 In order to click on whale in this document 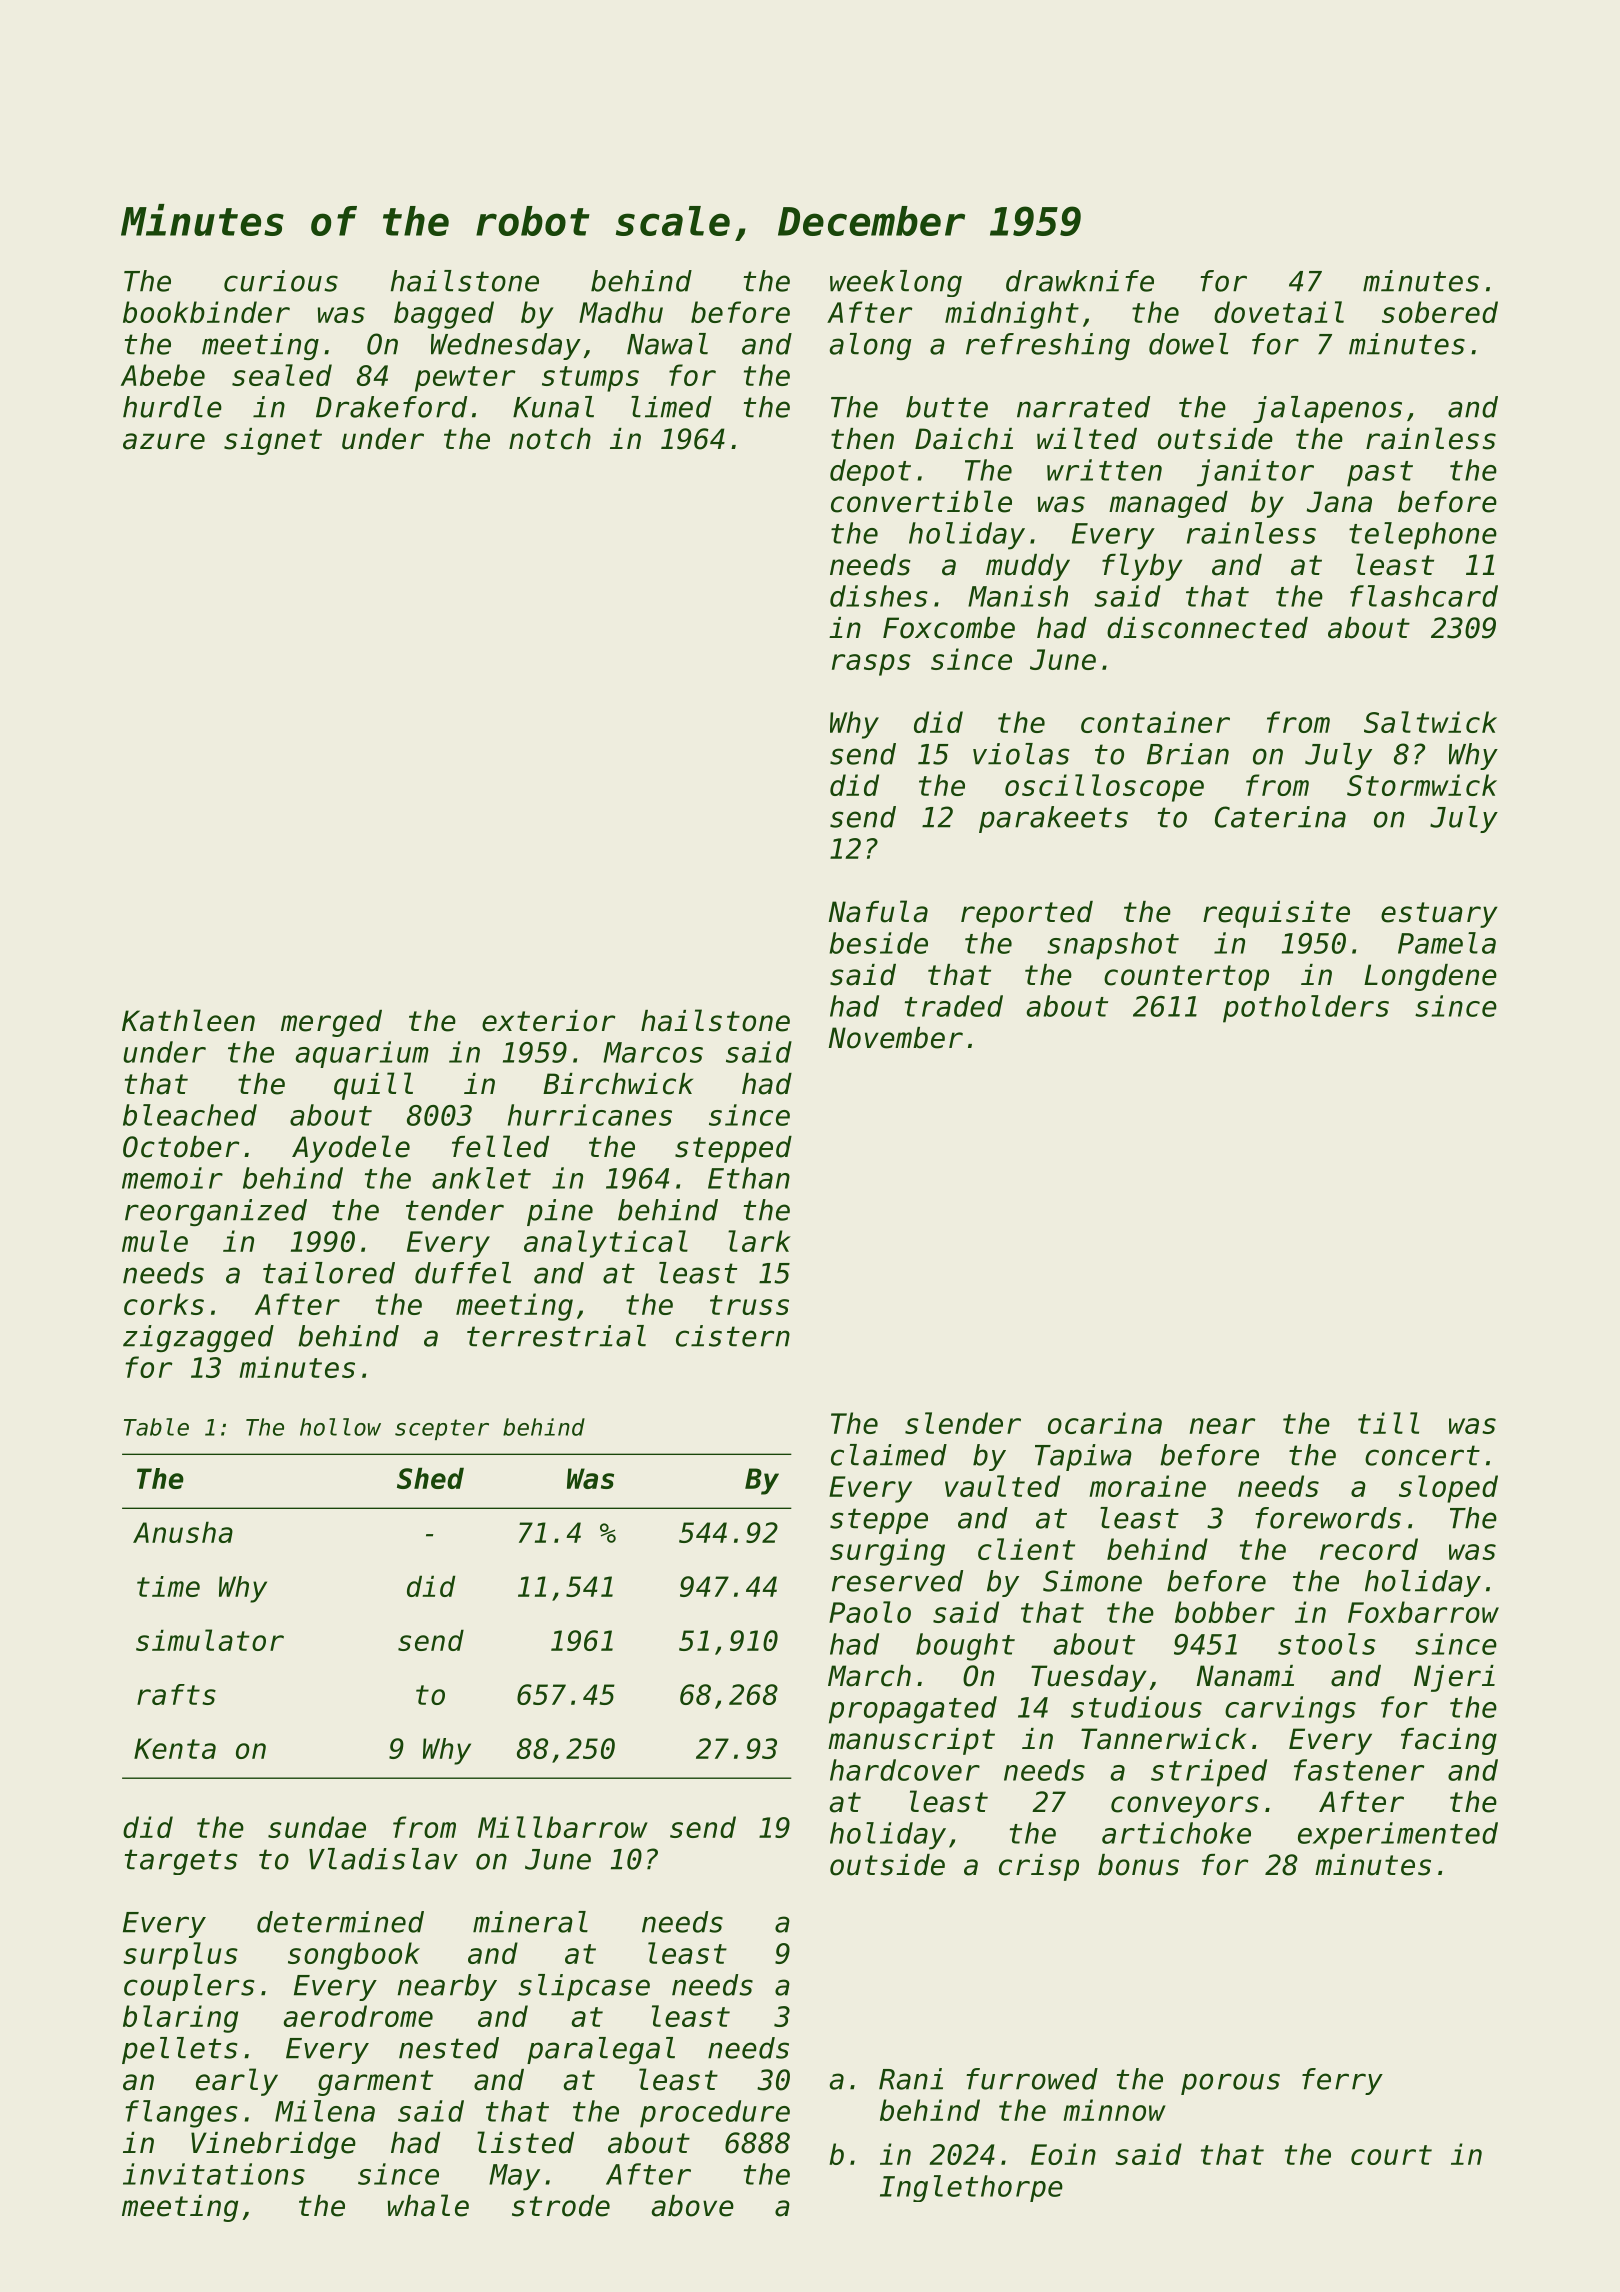, I will do `click(428, 2205)`.
